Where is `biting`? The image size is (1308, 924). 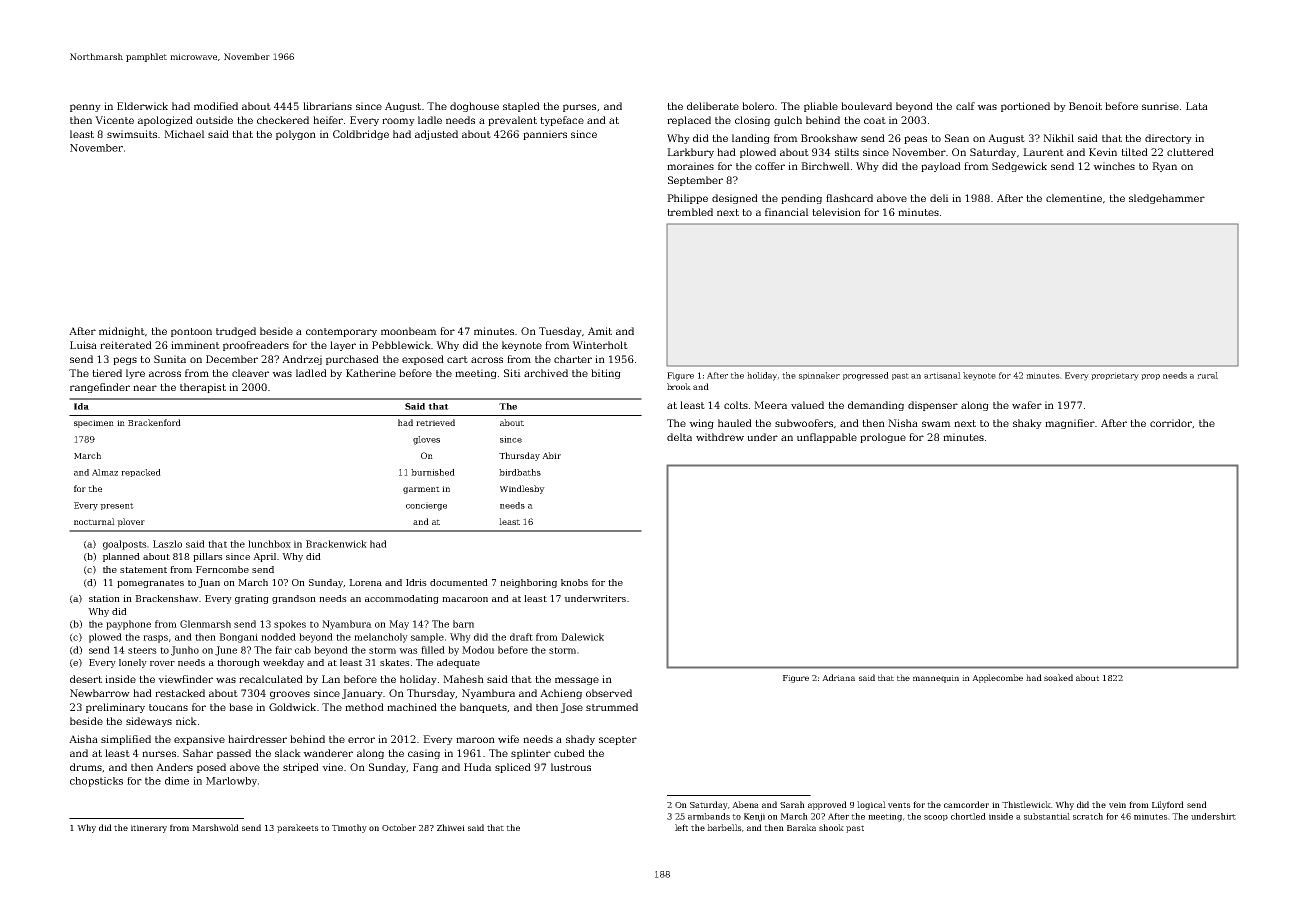 biting is located at coordinates (606, 374).
